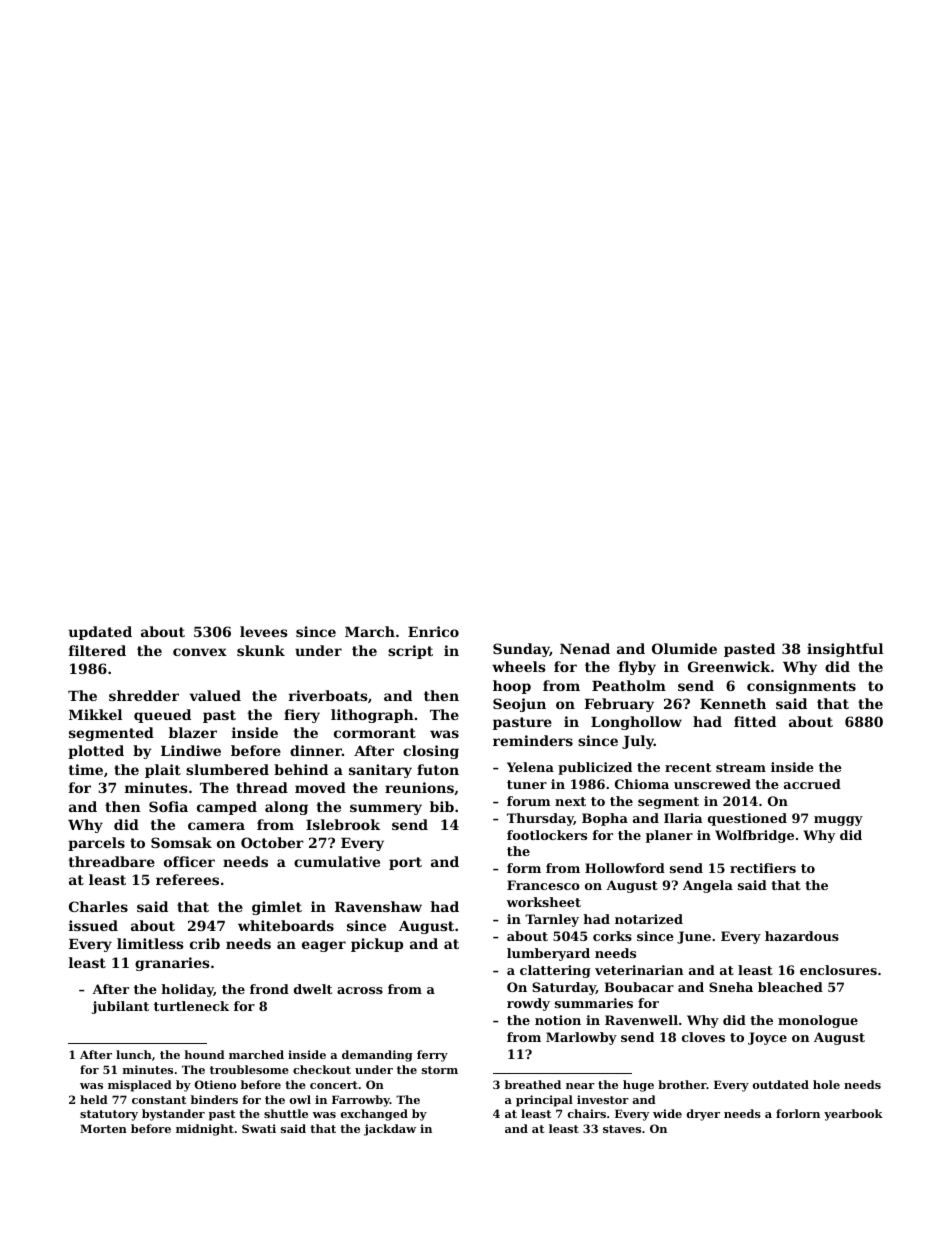 The height and width of the screenshot is (1233, 952). I want to click on accrued, so click(812, 784).
